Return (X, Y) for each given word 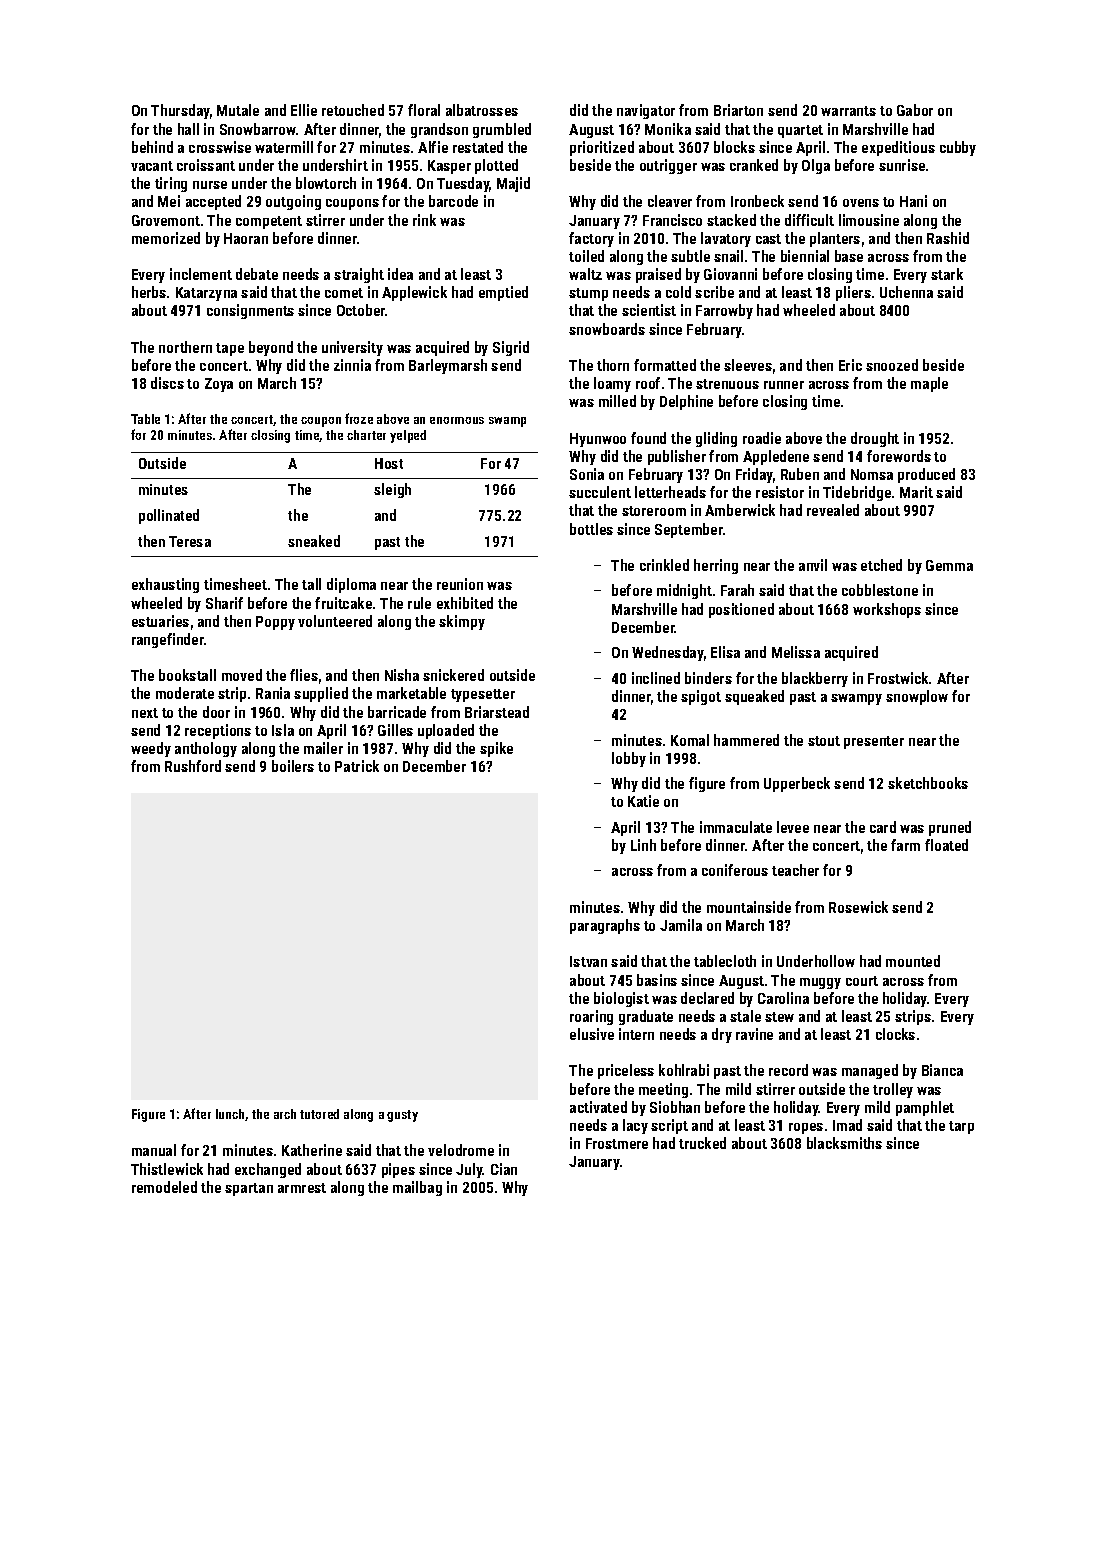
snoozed (892, 365)
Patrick (357, 766)
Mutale (238, 110)
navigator (646, 111)
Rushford (193, 766)
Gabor (915, 110)
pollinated (169, 516)
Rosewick (858, 907)
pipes (398, 1170)
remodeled (164, 1187)
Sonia (587, 474)
